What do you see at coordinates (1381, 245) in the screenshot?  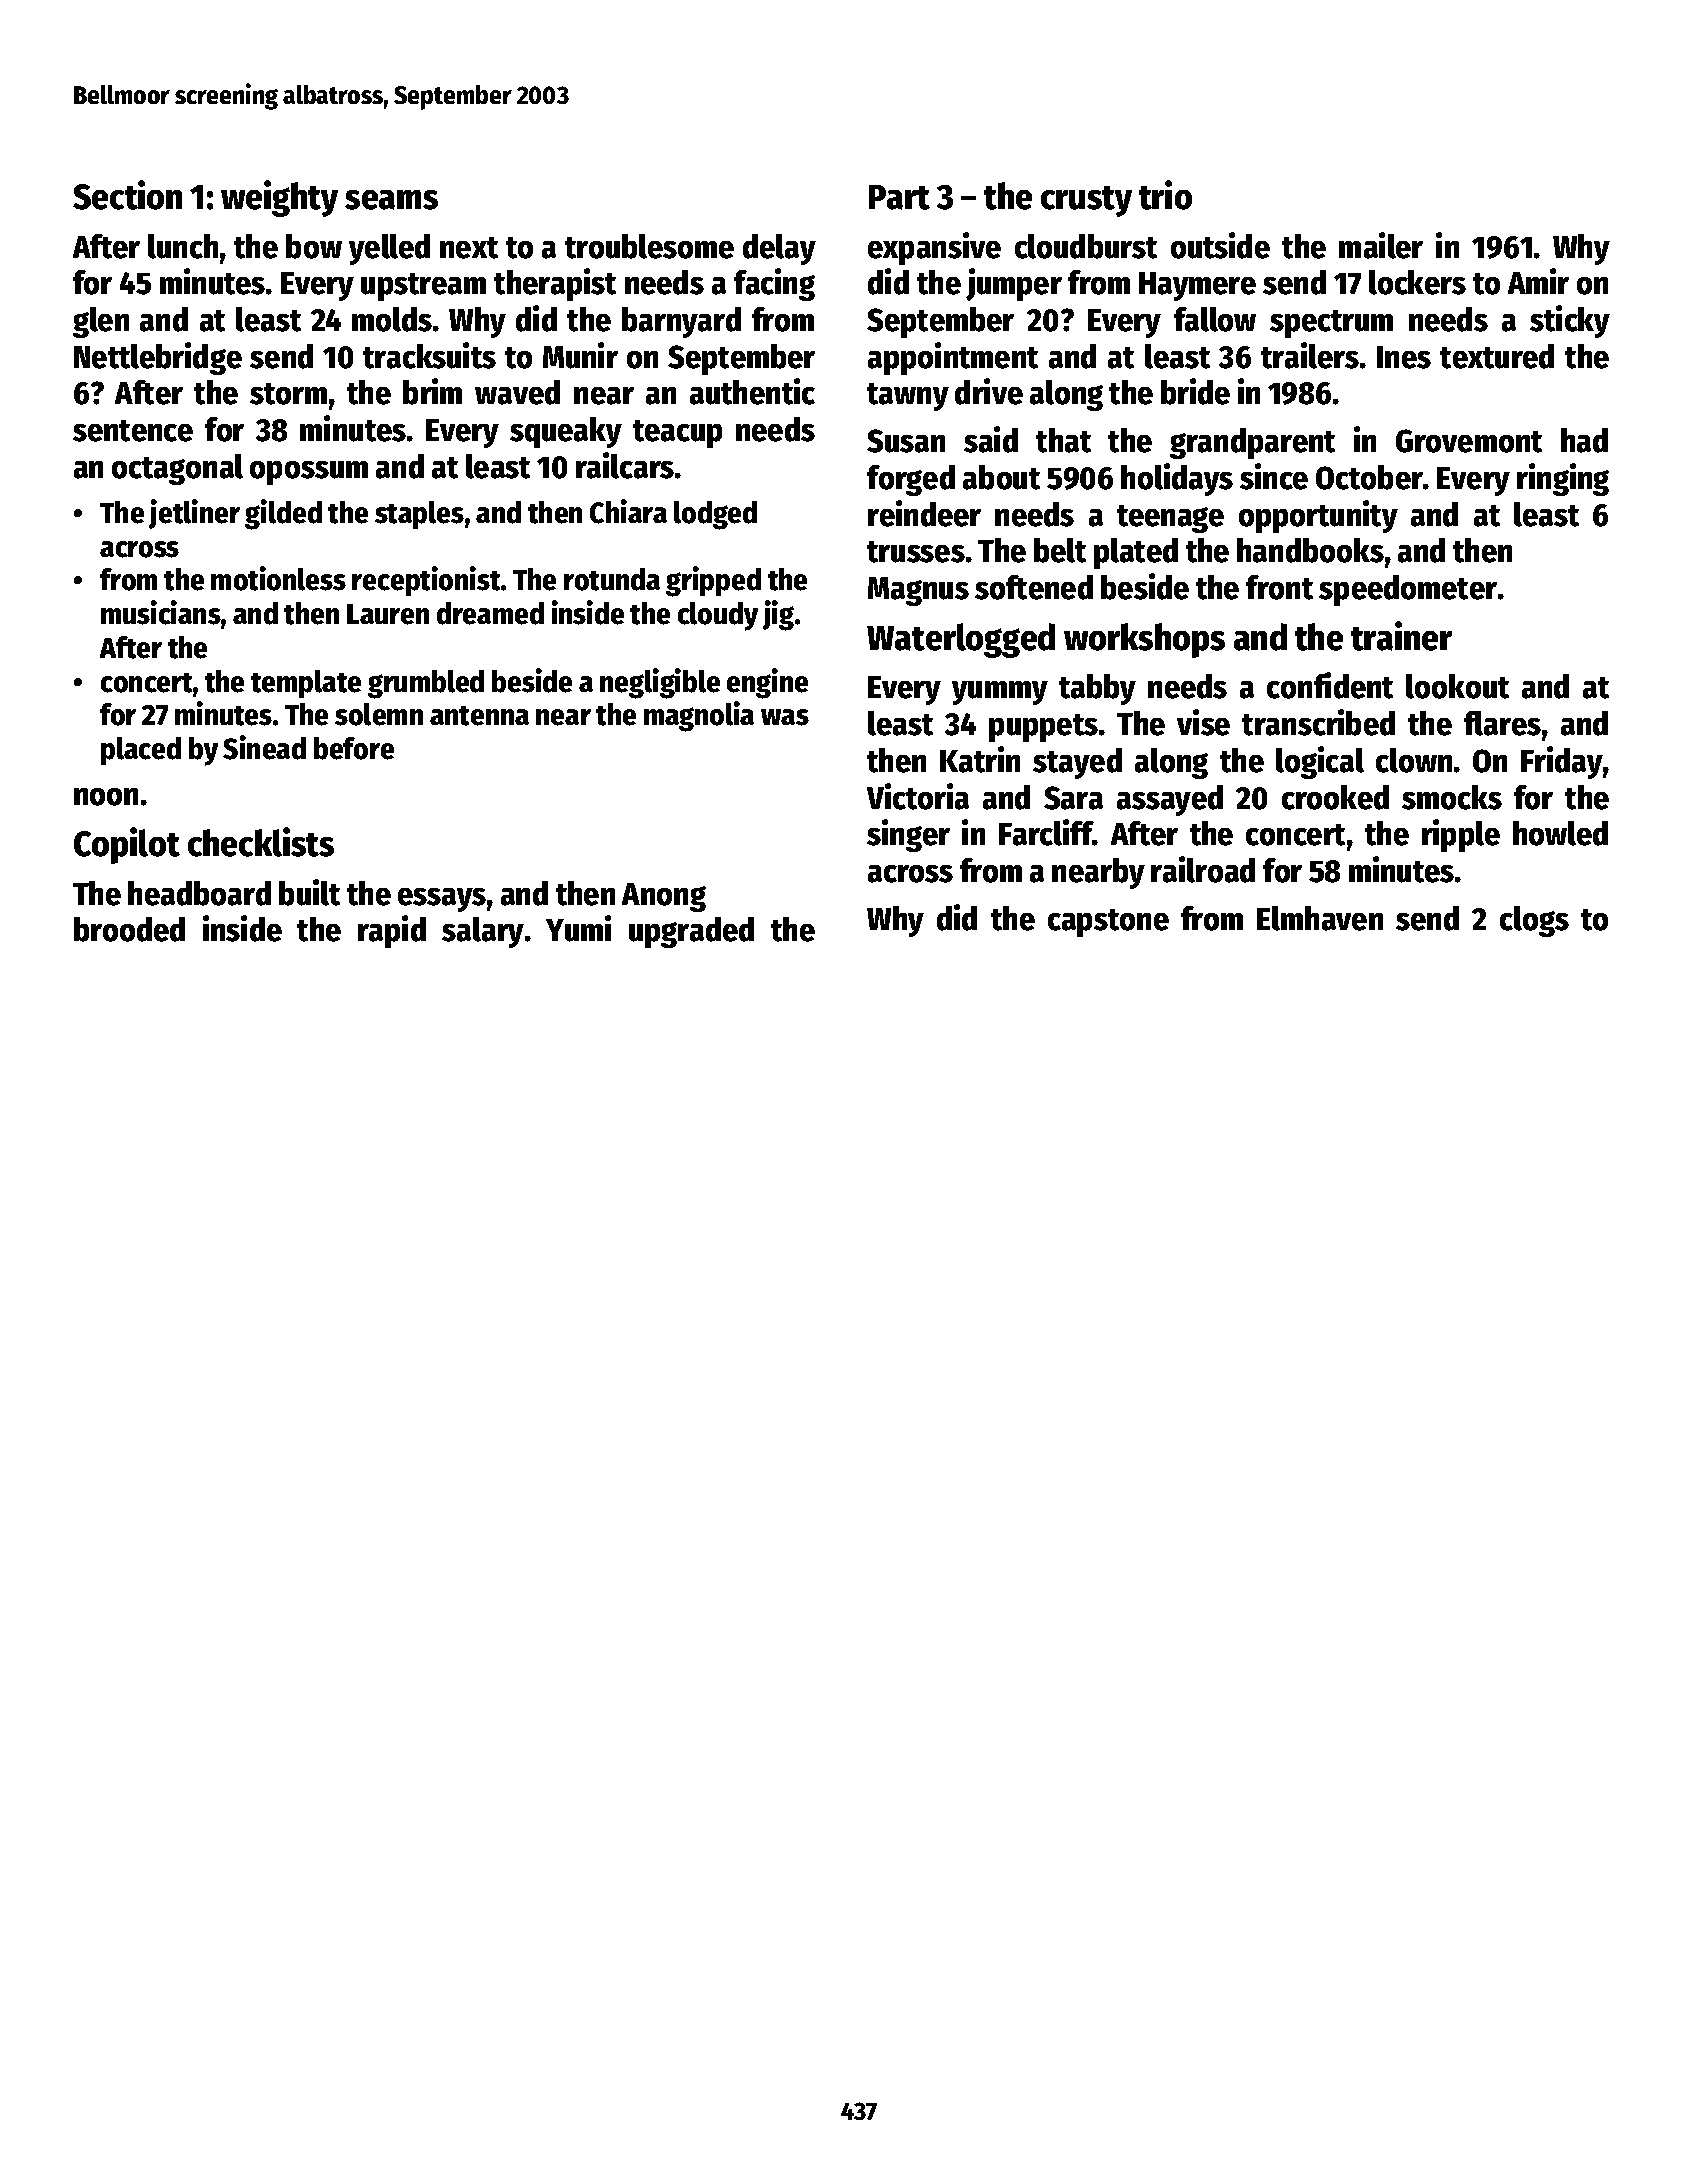 I see `mailer` at bounding box center [1381, 245].
